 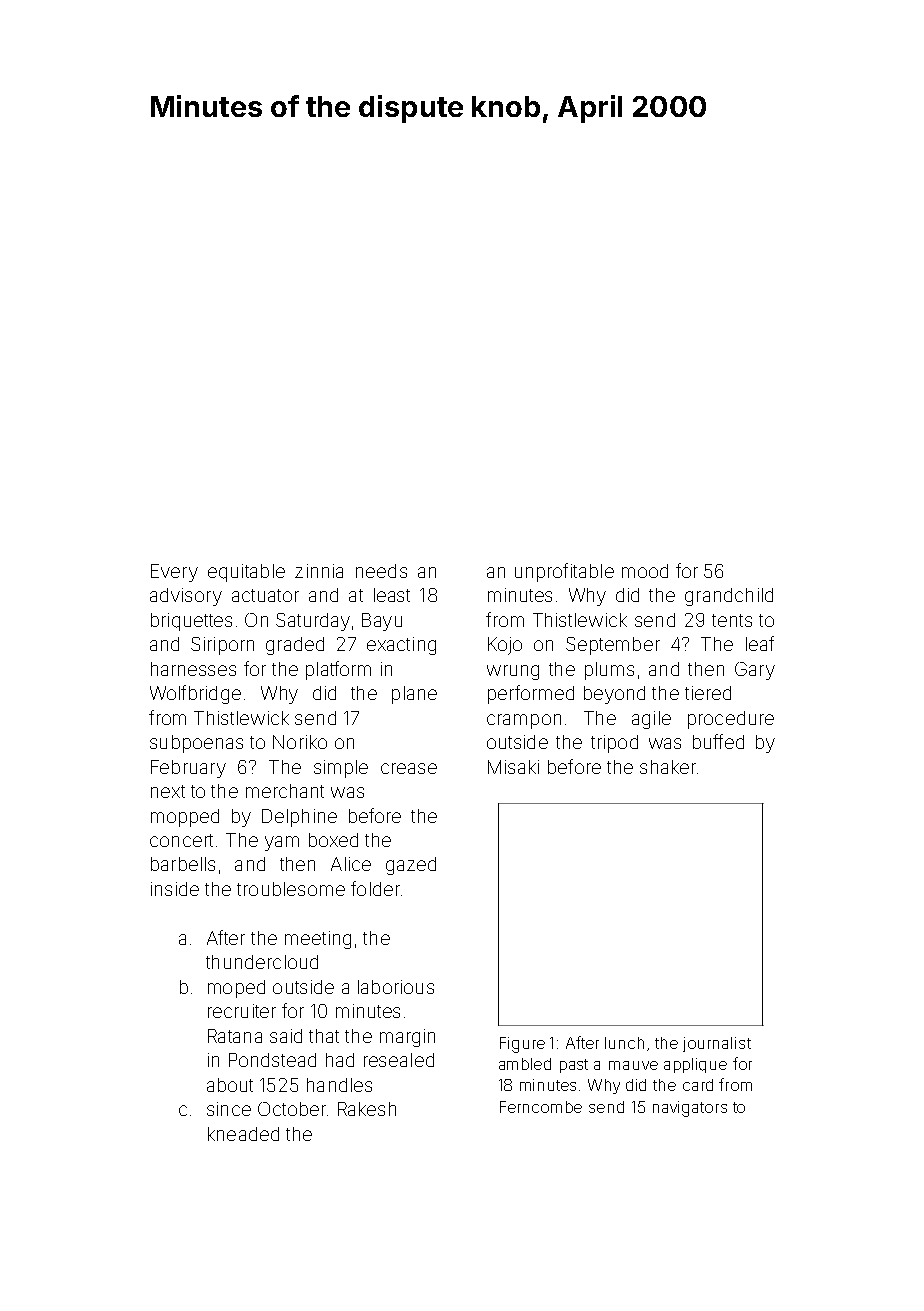 What do you see at coordinates (717, 1044) in the screenshot?
I see `journalist` at bounding box center [717, 1044].
